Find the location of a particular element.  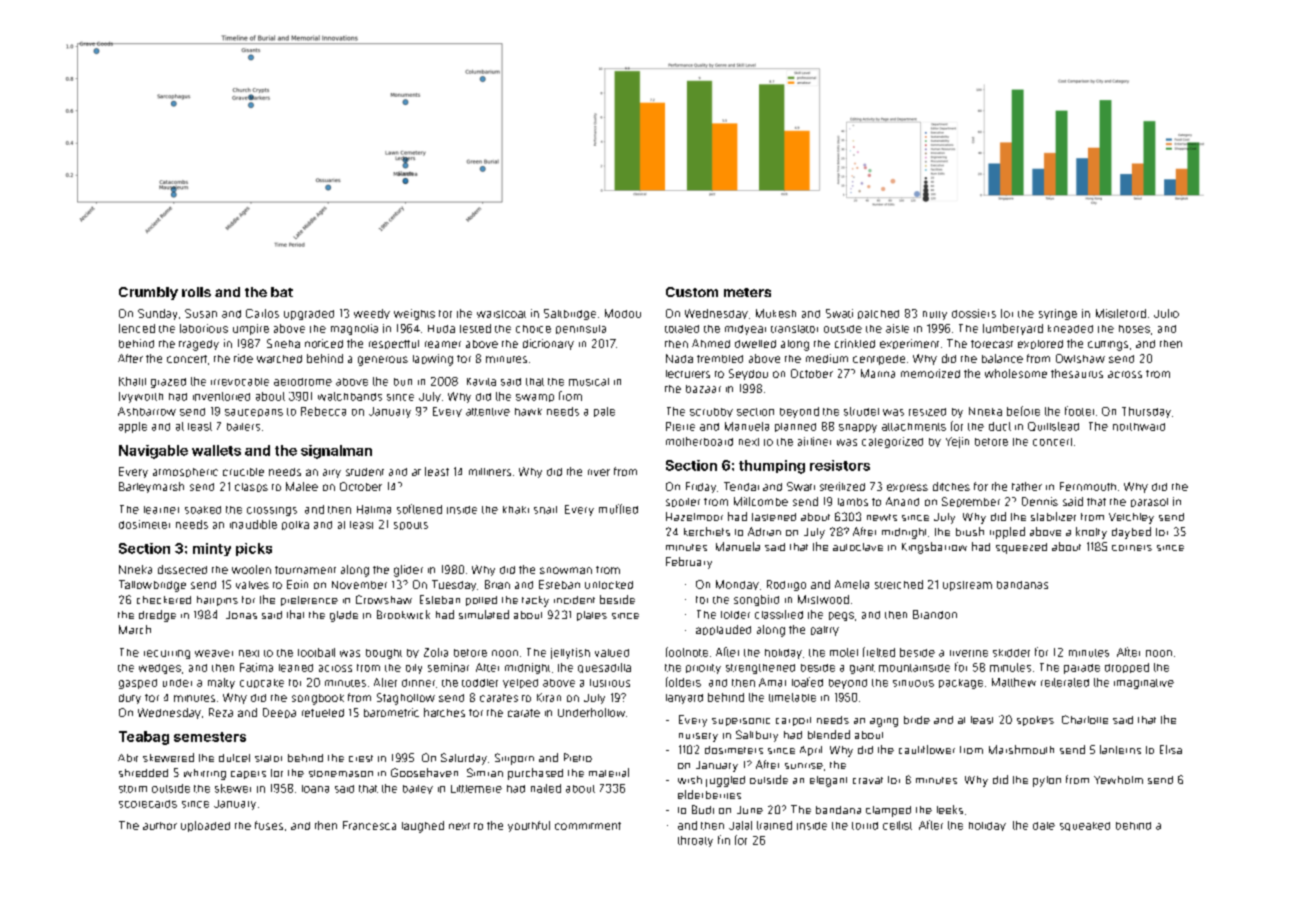

author is located at coordinates (160, 826).
